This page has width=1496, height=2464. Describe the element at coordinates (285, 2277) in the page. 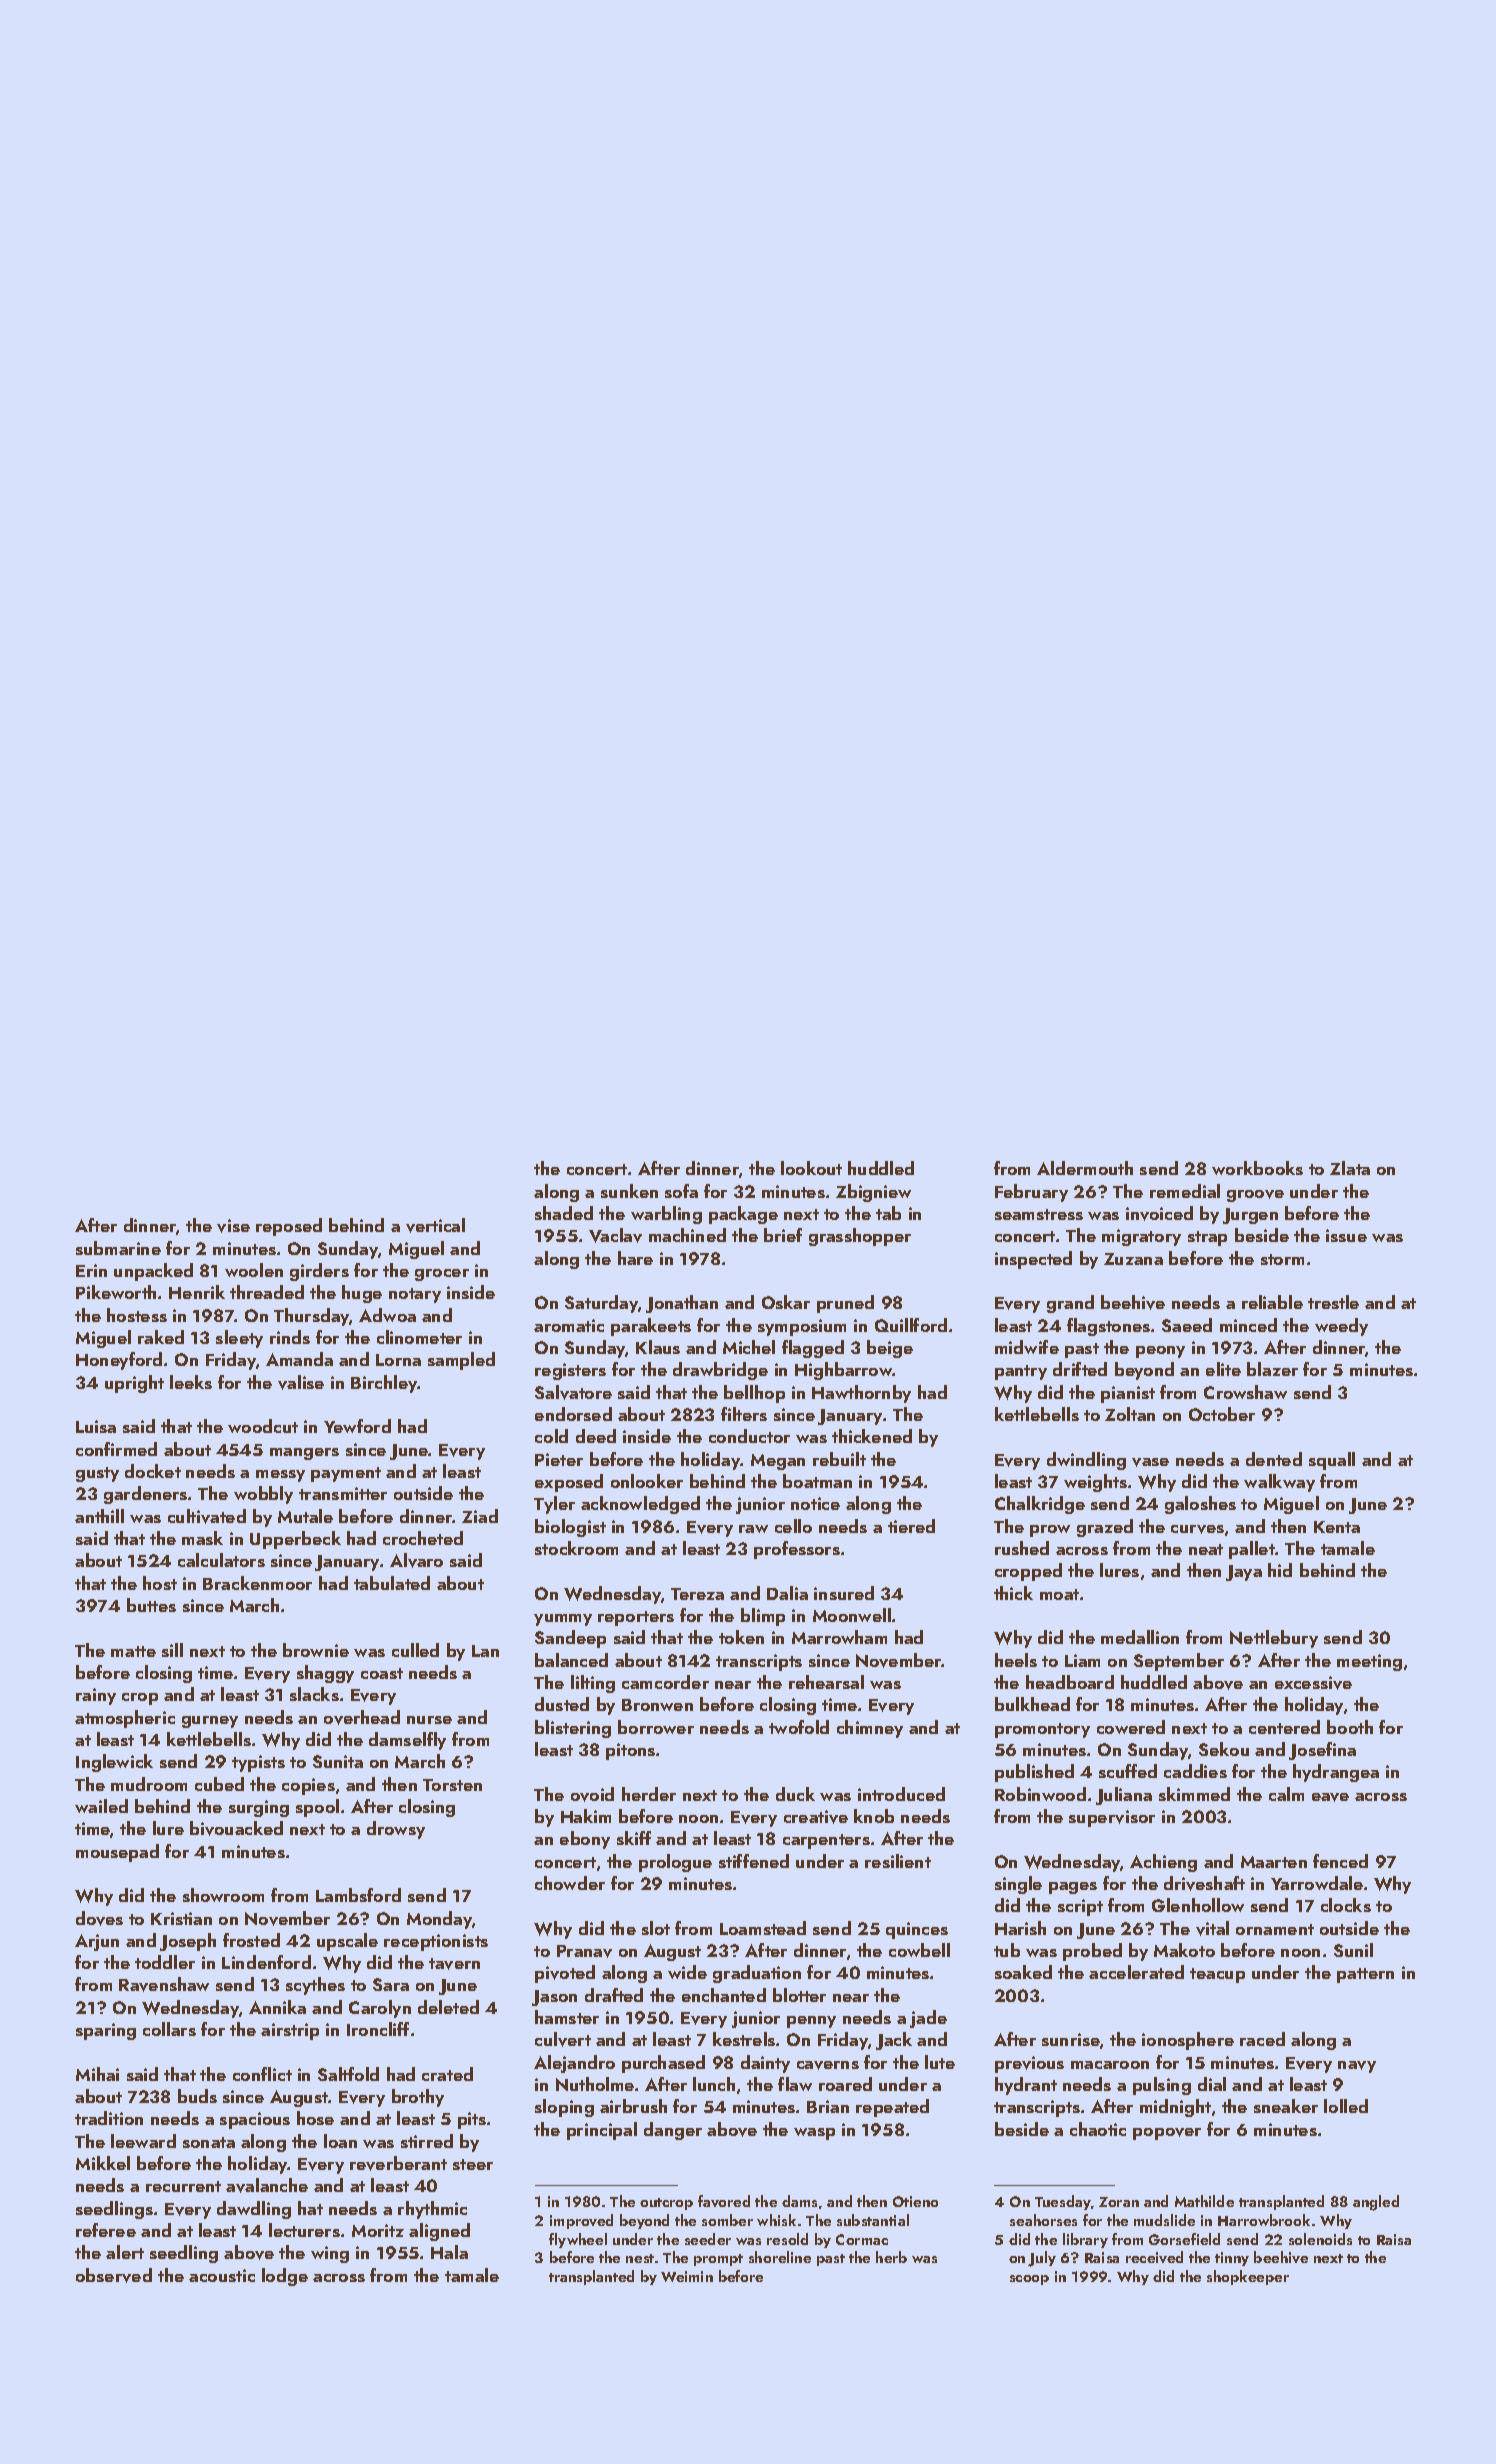

I see `lodge` at that location.
